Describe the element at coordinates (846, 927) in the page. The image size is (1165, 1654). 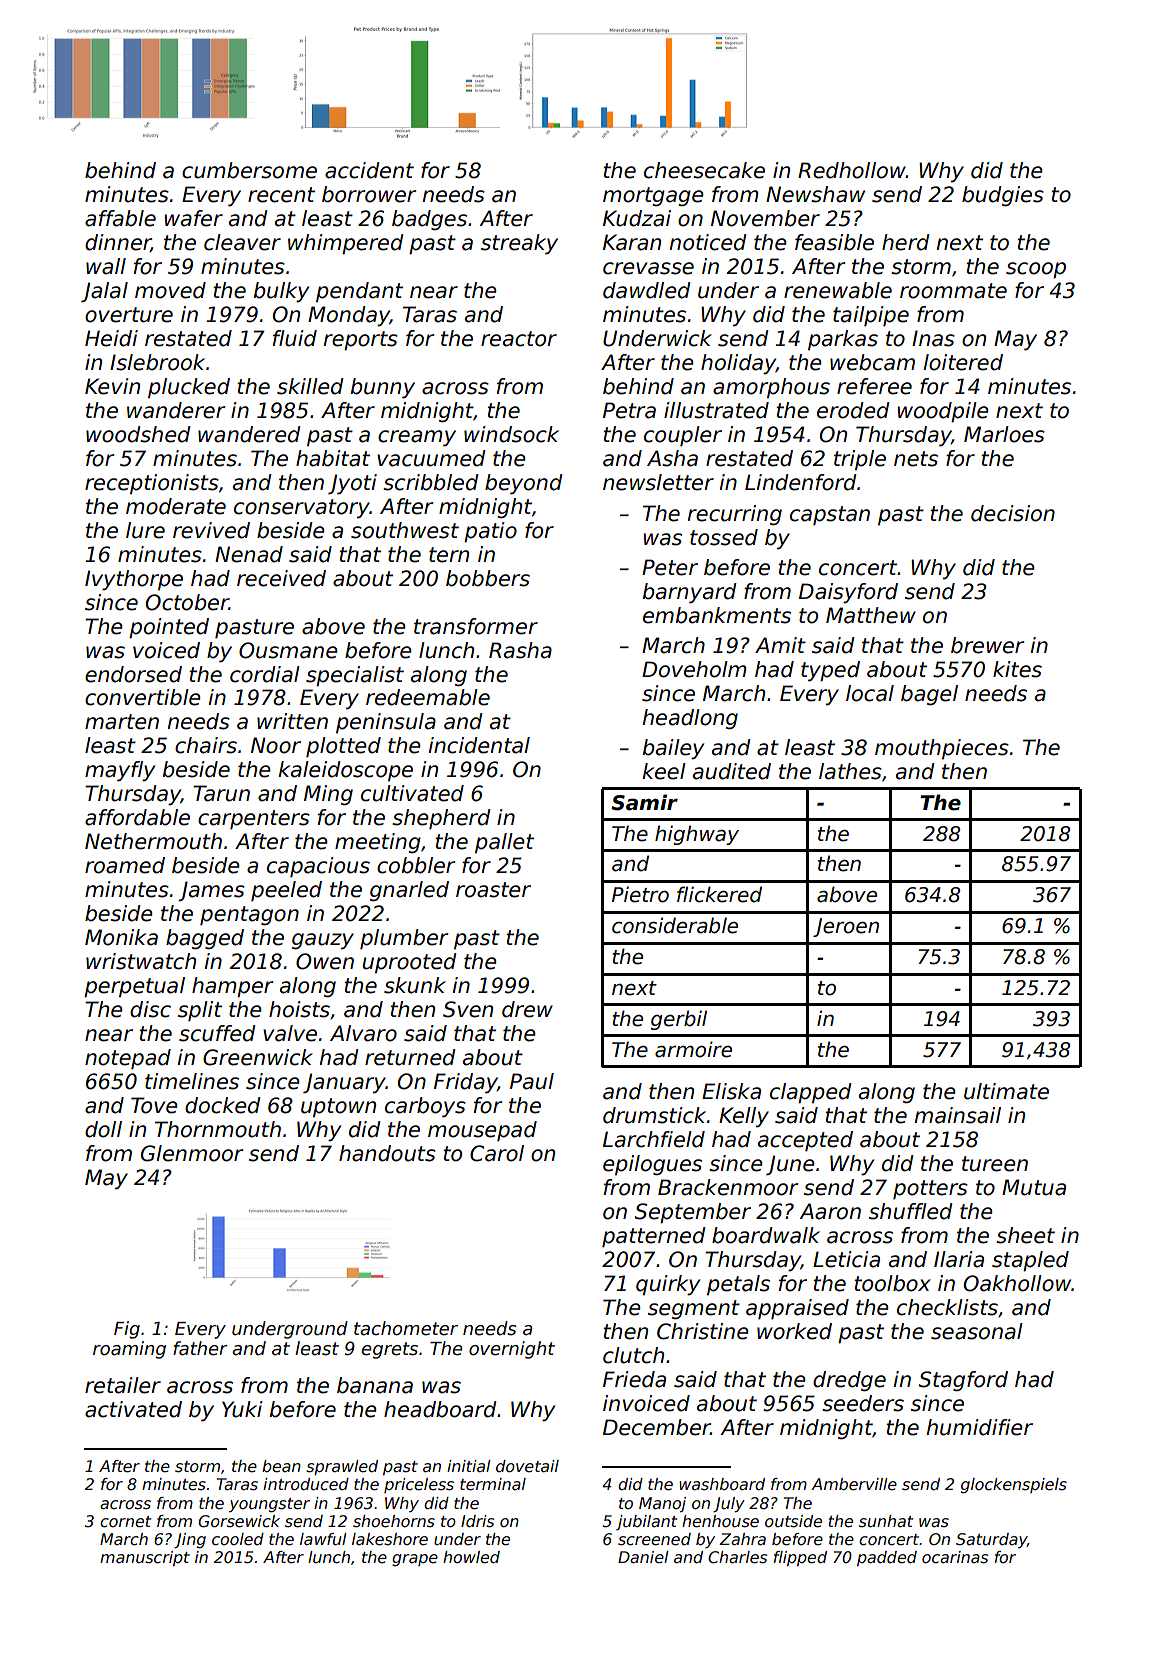
I see `Jeroen` at that location.
